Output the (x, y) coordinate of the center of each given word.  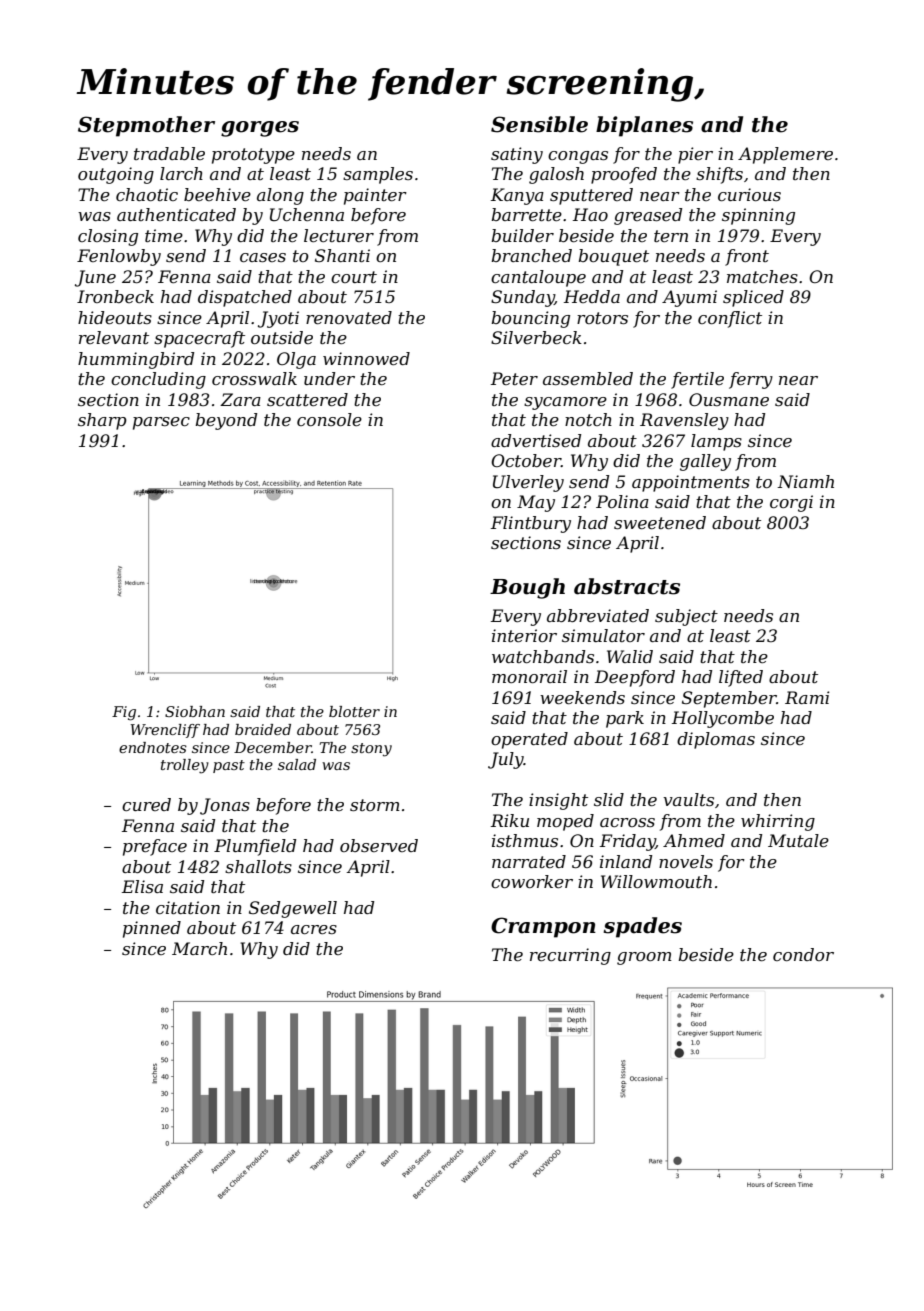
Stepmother (146, 126)
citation (188, 907)
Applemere (785, 155)
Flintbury (531, 524)
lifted (741, 678)
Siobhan (195, 711)
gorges (260, 129)
